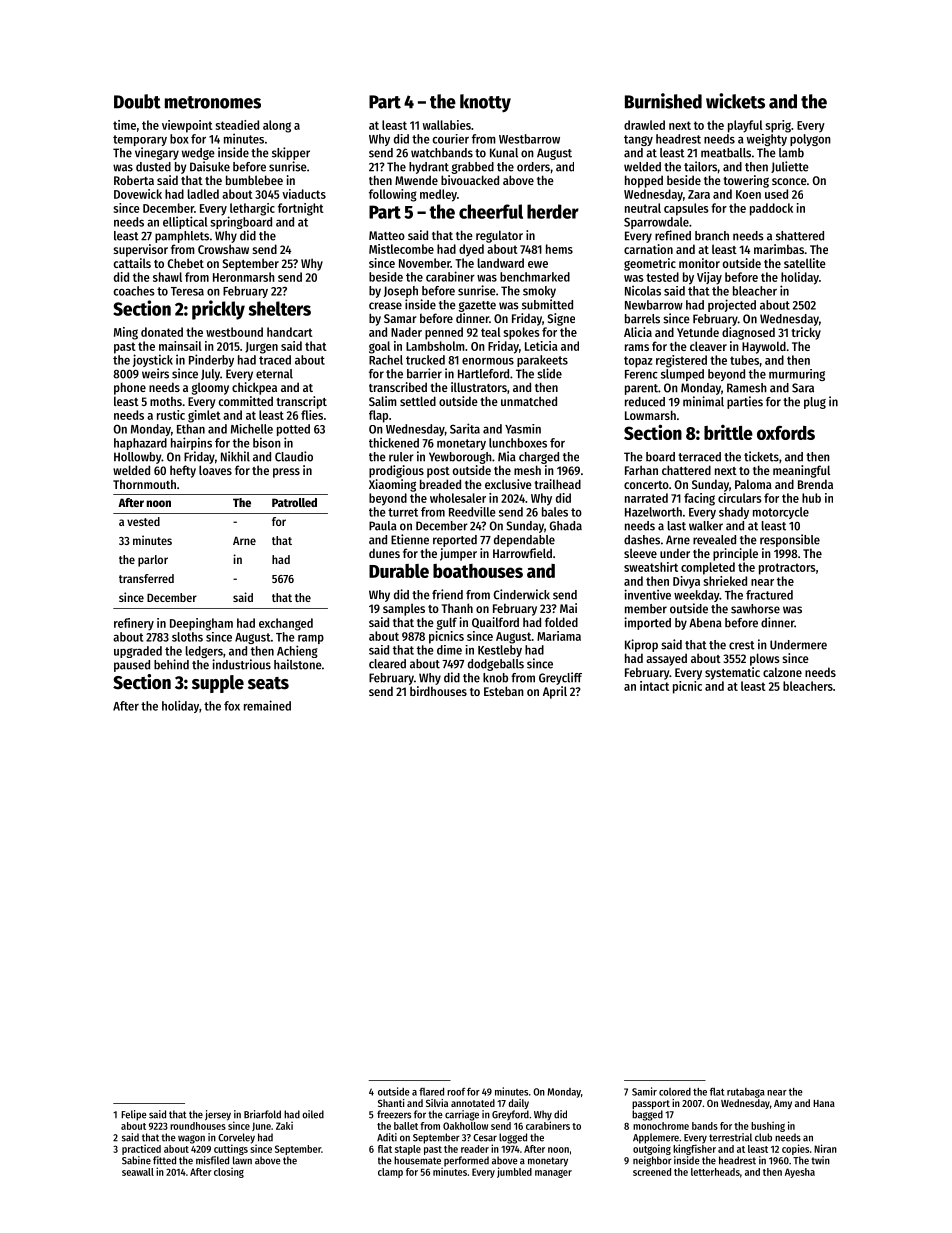  Describe the element at coordinates (529, 139) in the image. I see `Westbarrow` at that location.
